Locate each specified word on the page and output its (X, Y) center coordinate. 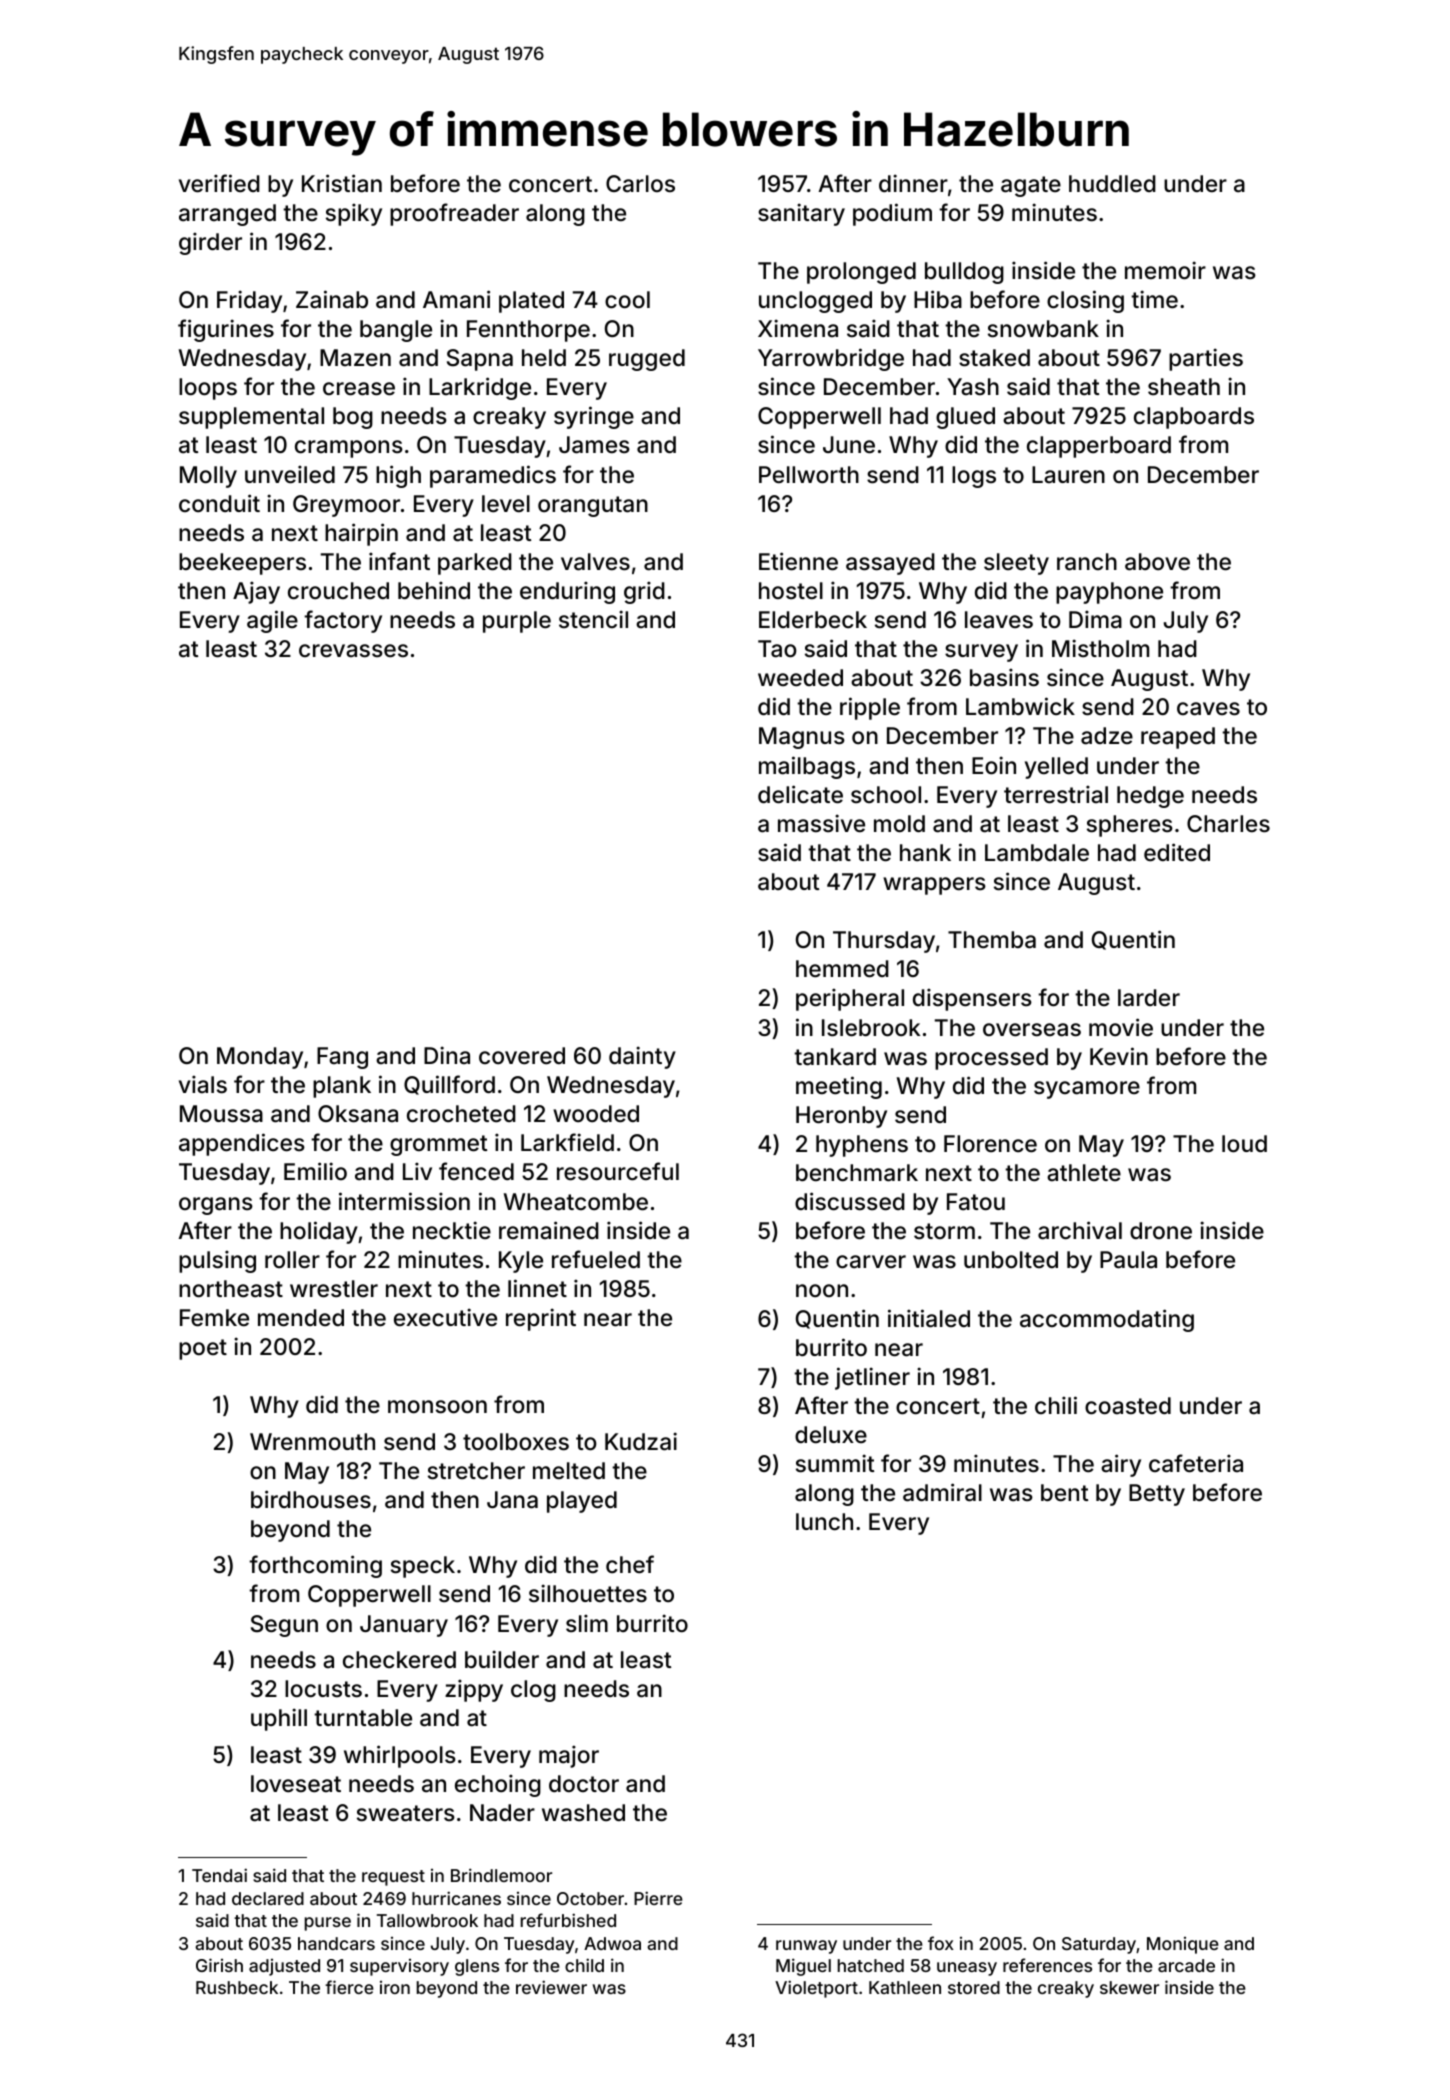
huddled (1112, 184)
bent (1064, 1493)
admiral (942, 1492)
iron (395, 1987)
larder (1149, 998)
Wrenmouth (312, 1442)
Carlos (640, 184)
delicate (800, 794)
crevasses (353, 651)
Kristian (342, 183)
